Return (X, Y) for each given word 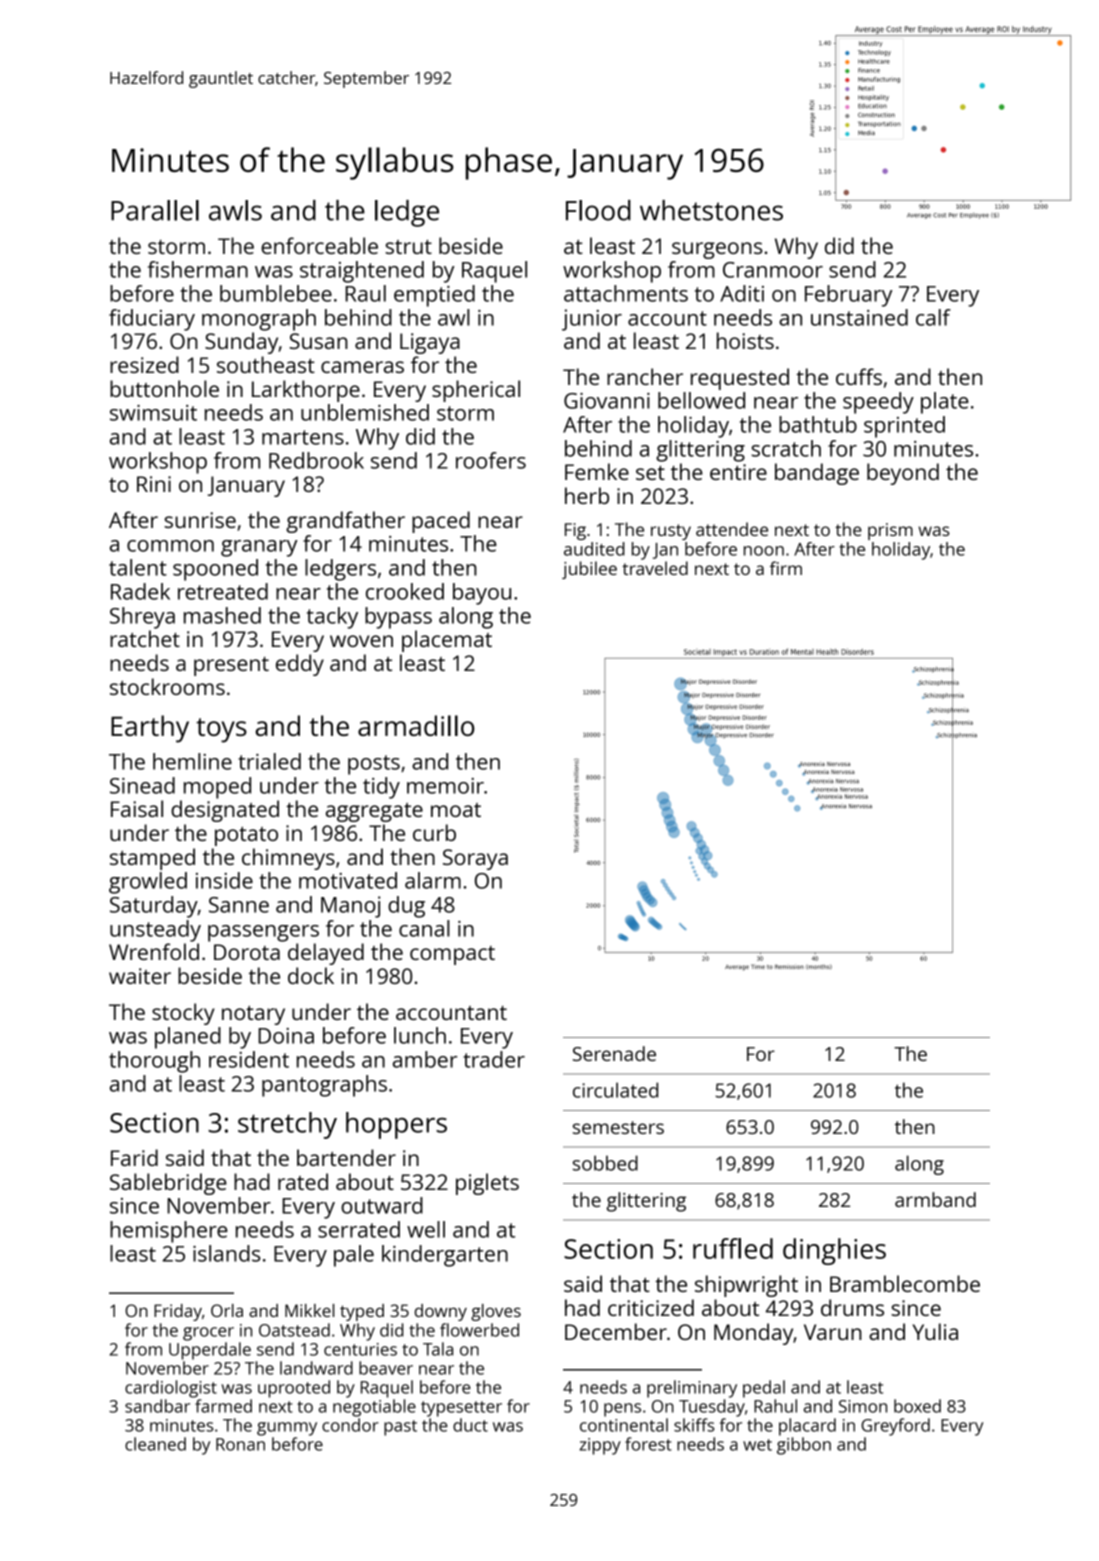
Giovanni (607, 401)
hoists (745, 340)
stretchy (287, 1125)
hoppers (396, 1125)
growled (148, 883)
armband (935, 1199)
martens (303, 437)
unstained (859, 317)
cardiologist (171, 1389)
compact (452, 955)
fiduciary (152, 320)
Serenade (614, 1053)
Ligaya (430, 343)
